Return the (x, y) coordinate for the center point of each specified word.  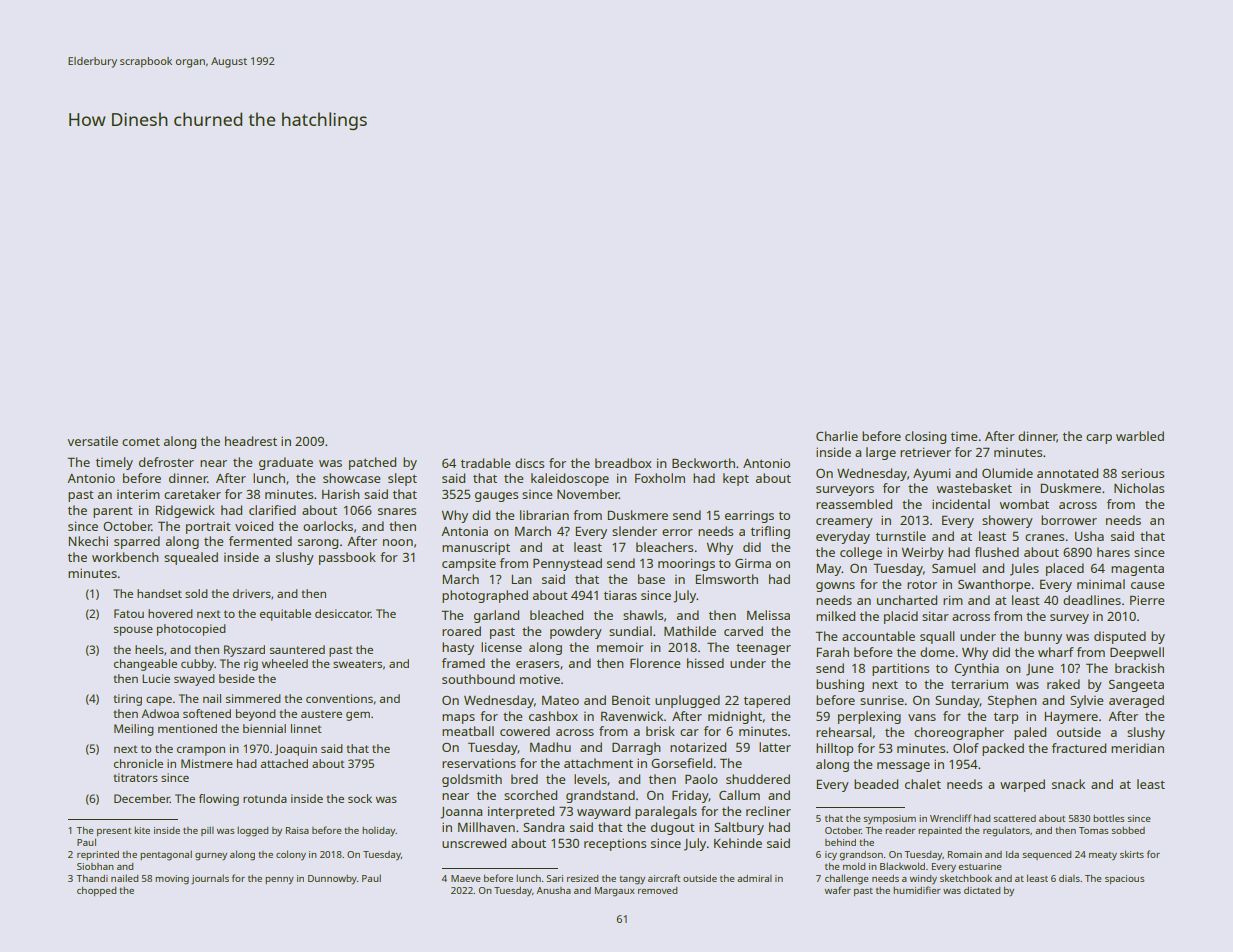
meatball (468, 731)
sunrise (882, 700)
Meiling (134, 730)
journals (210, 879)
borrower (1069, 520)
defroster (166, 462)
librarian (544, 515)
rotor (922, 585)
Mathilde (690, 631)
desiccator (343, 613)
